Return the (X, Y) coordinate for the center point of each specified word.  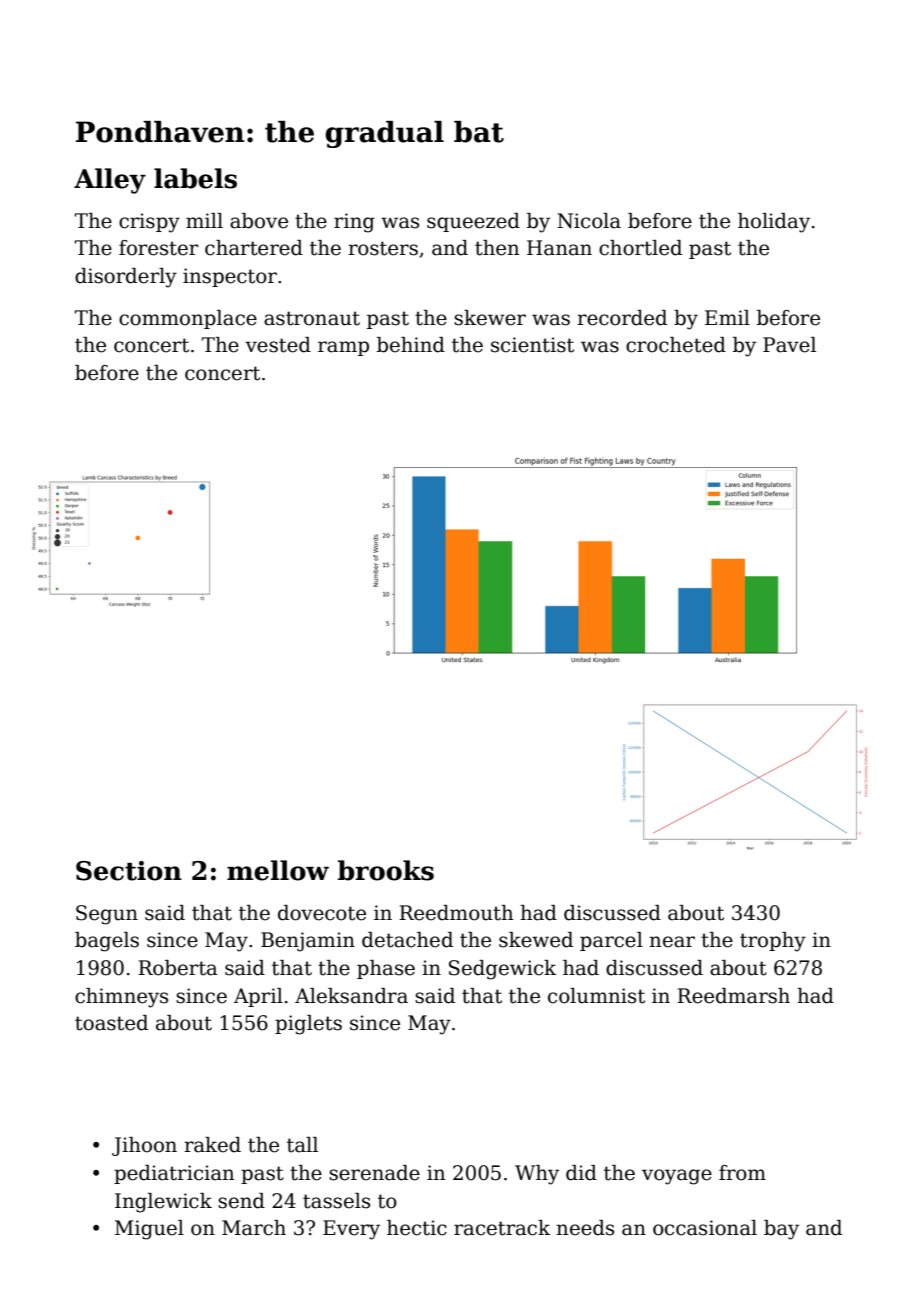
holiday (774, 223)
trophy (773, 942)
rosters (383, 248)
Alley (110, 181)
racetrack (502, 1228)
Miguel (149, 1230)
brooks (386, 870)
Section (129, 871)
